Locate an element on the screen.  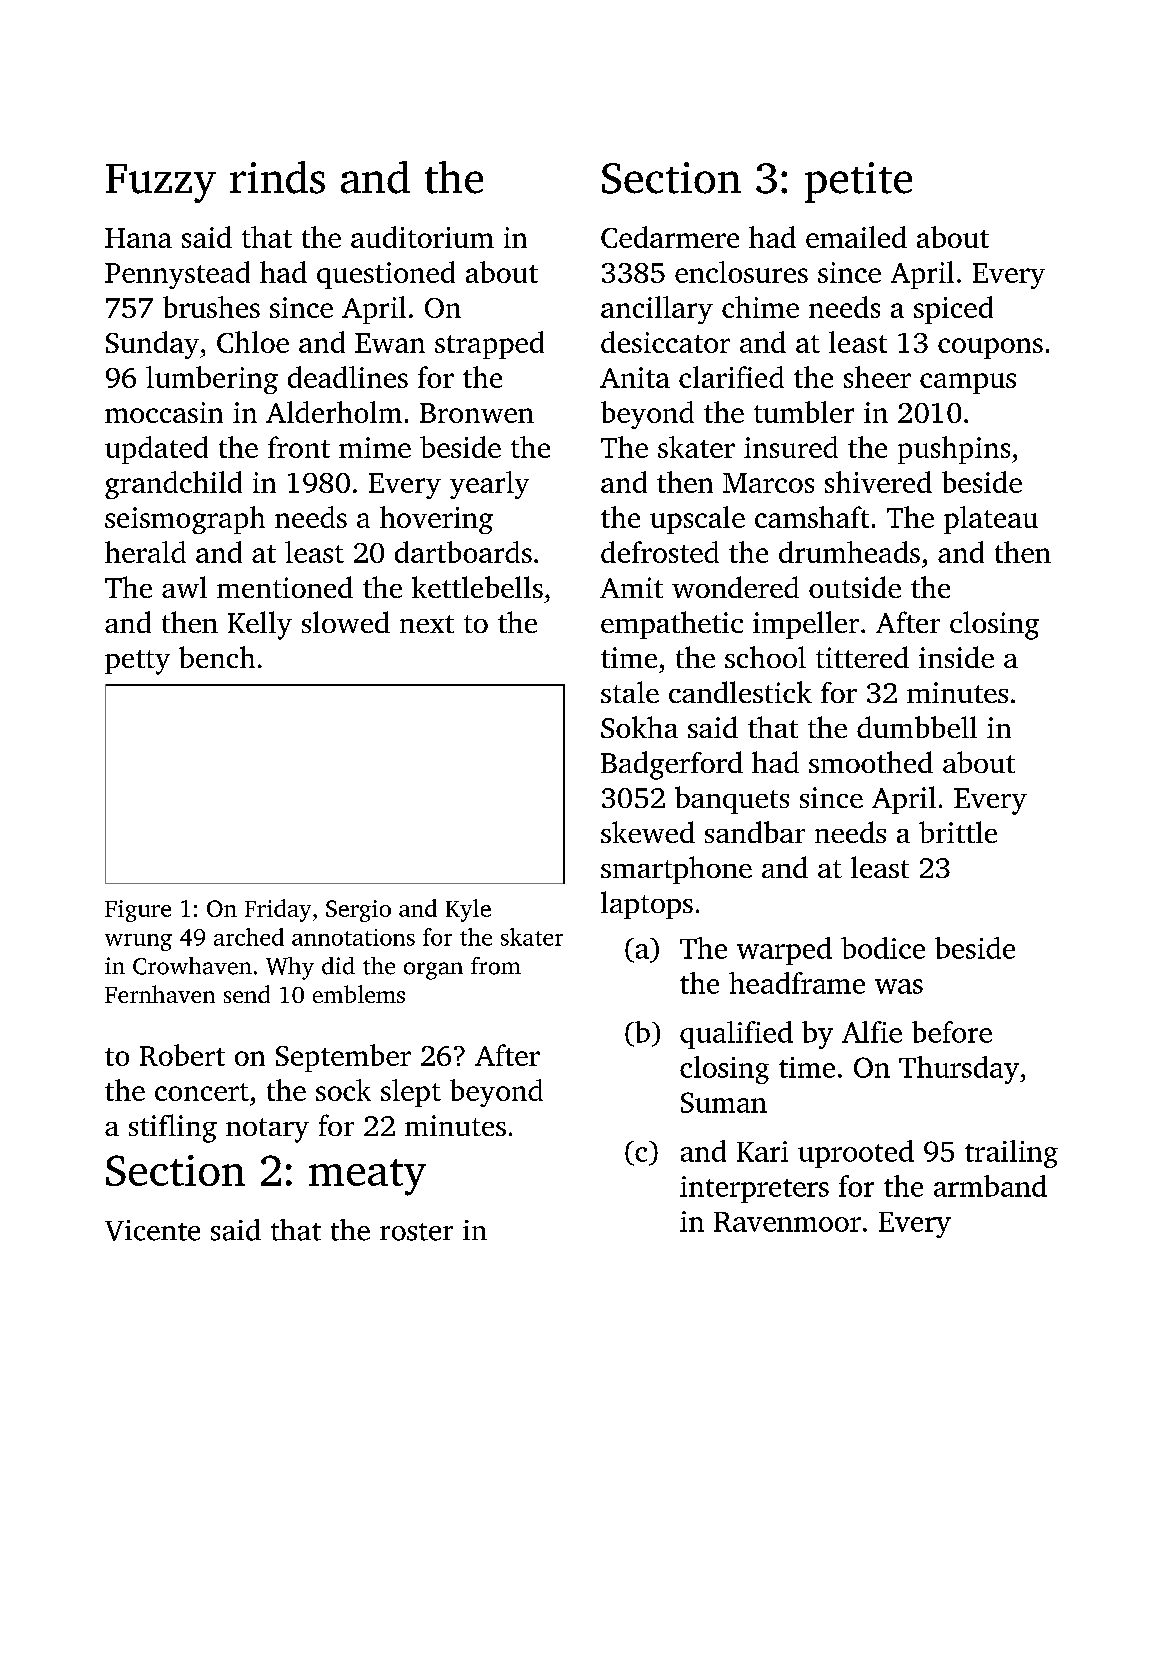
questioned is located at coordinates (386, 275).
